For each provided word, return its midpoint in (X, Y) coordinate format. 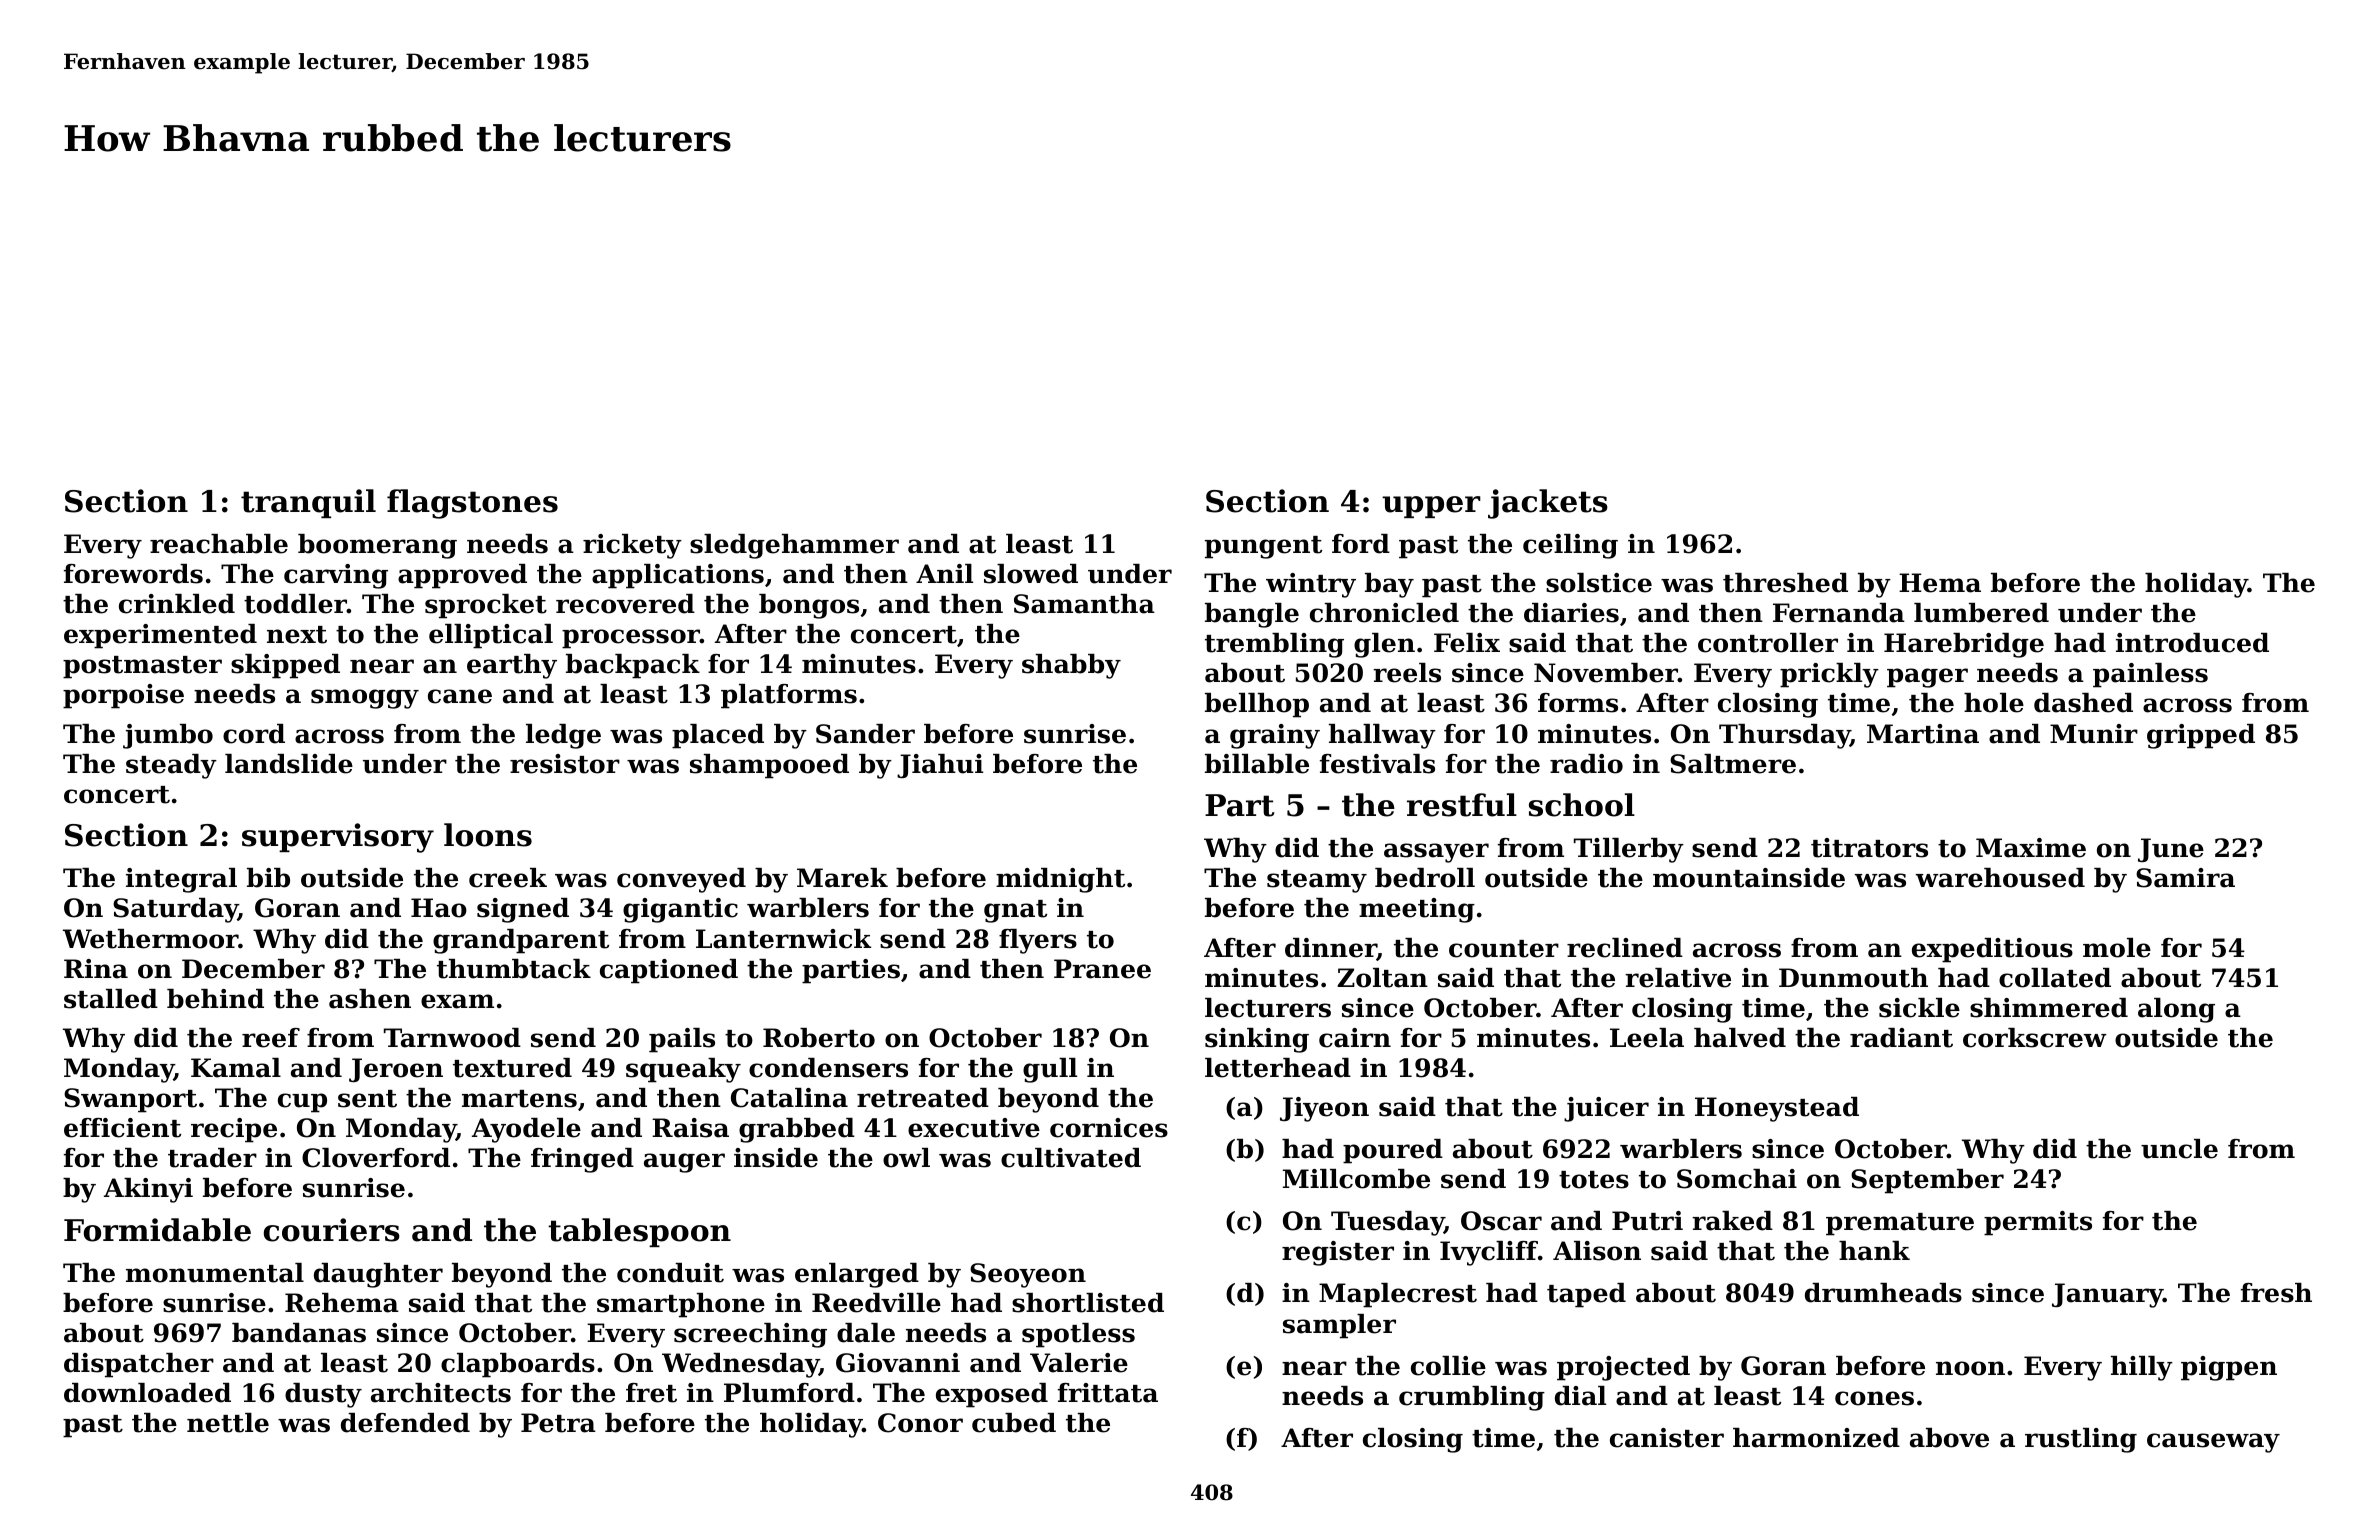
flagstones (472, 504)
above (1949, 1438)
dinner (1331, 949)
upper (1431, 507)
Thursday (1784, 736)
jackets (1548, 504)
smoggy (365, 699)
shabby (1071, 666)
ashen (370, 999)
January (2107, 1295)
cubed (1014, 1423)
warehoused (2000, 878)
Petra (558, 1423)
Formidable (157, 1230)
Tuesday (1387, 1223)
